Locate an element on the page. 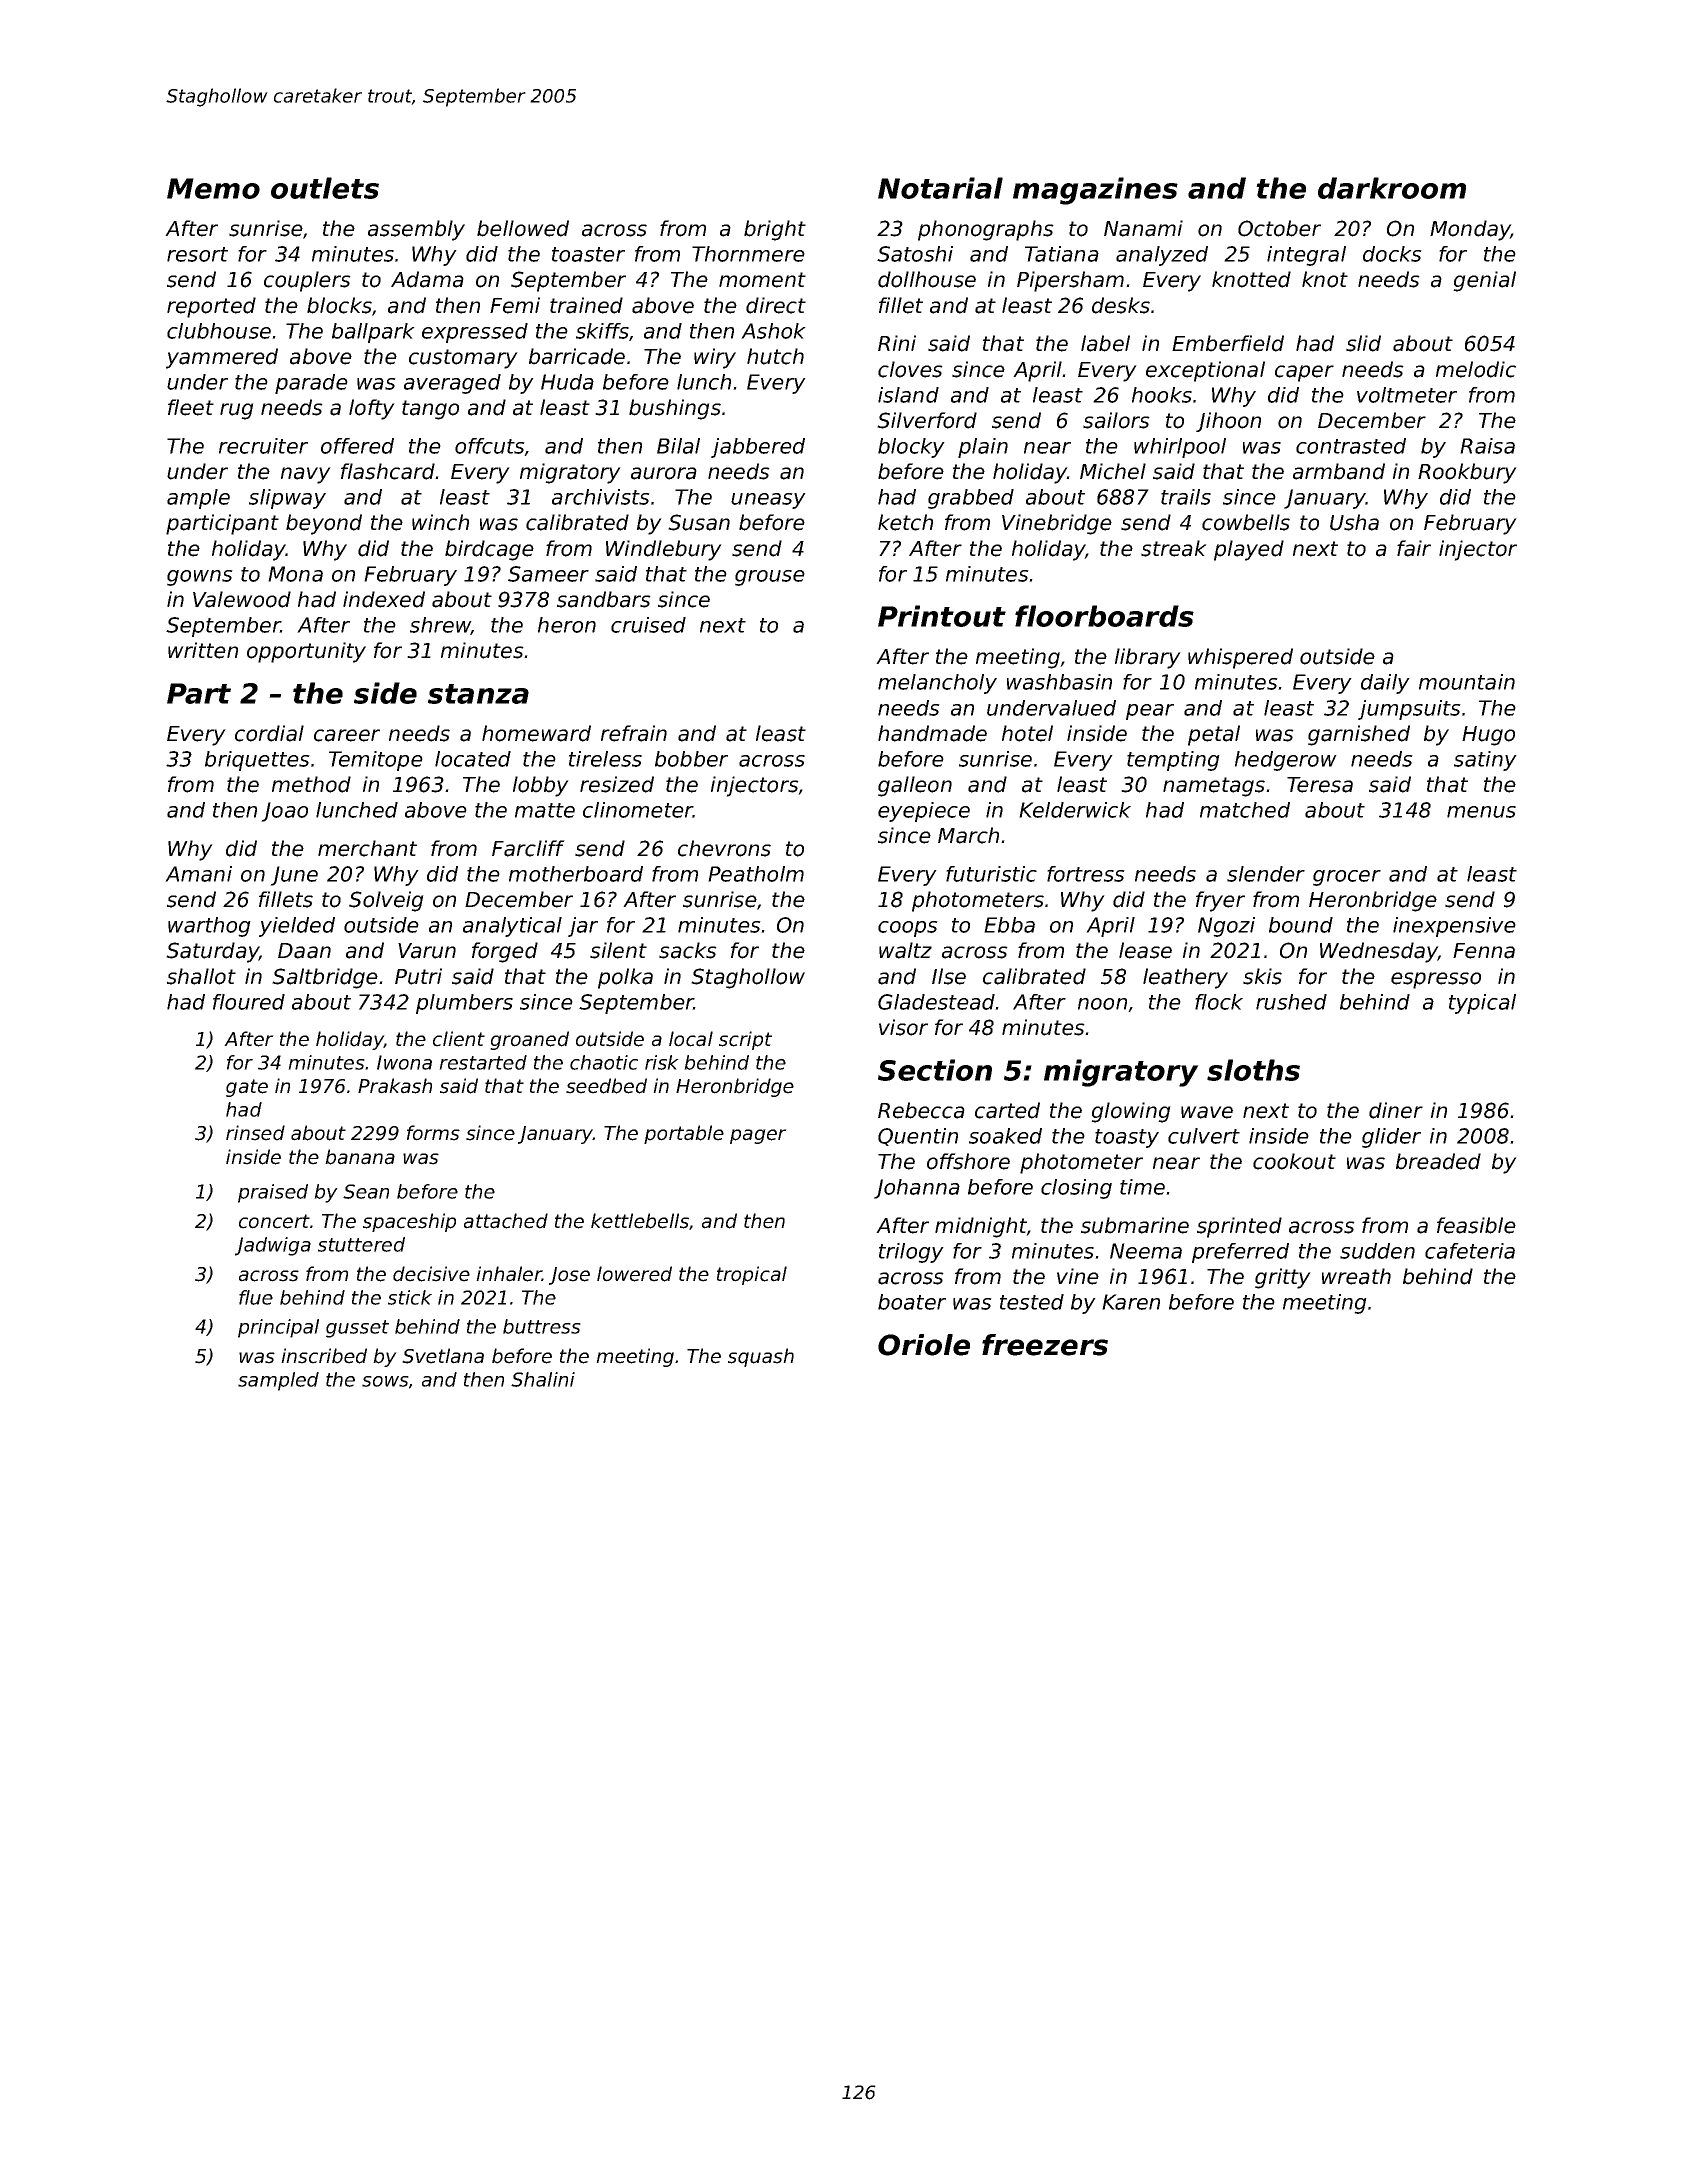 This image has height=2178, width=1683. visor is located at coordinates (903, 1027).
